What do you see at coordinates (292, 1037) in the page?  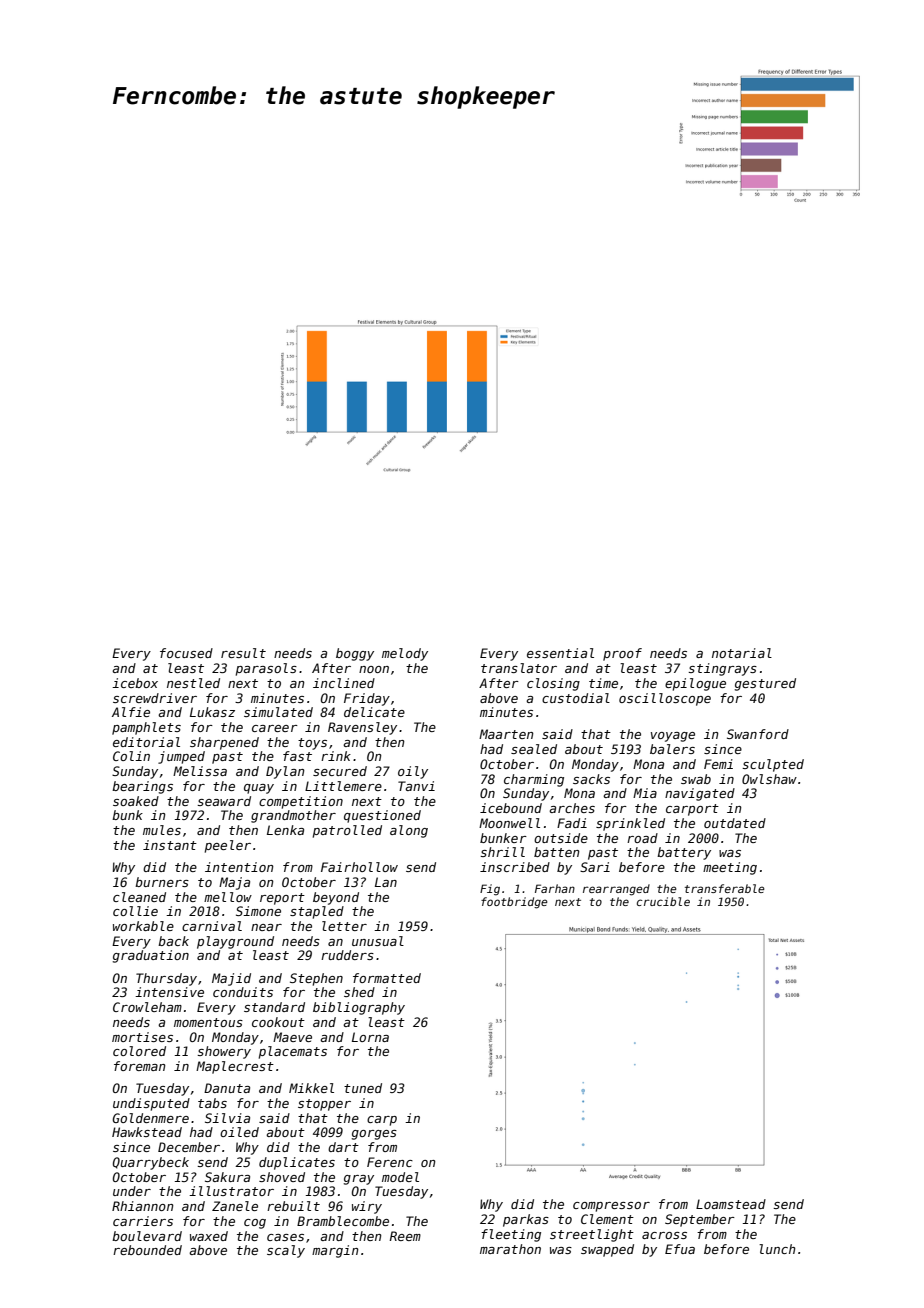 I see `Maeve` at bounding box center [292, 1037].
